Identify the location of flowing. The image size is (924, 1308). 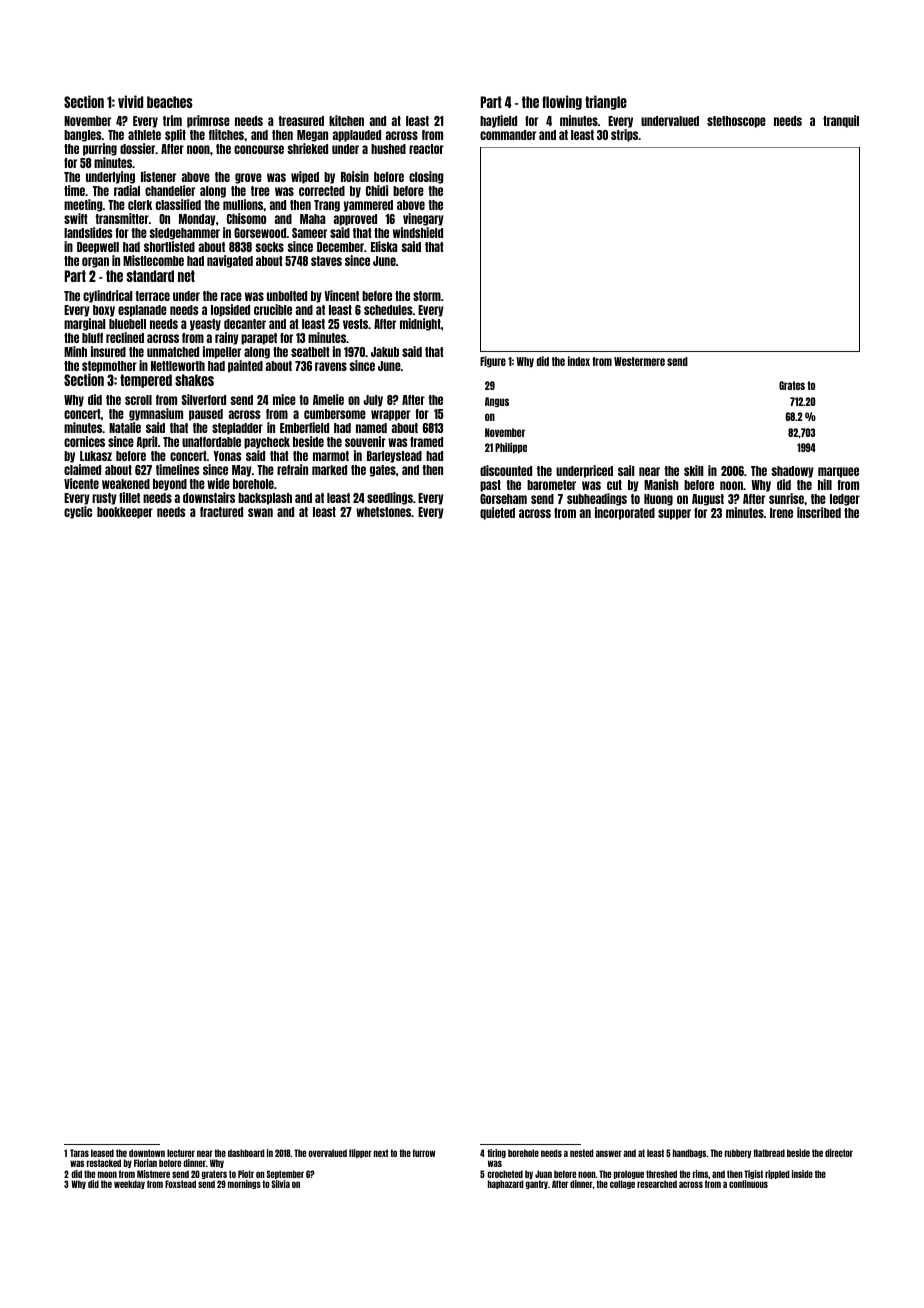
(562, 102).
